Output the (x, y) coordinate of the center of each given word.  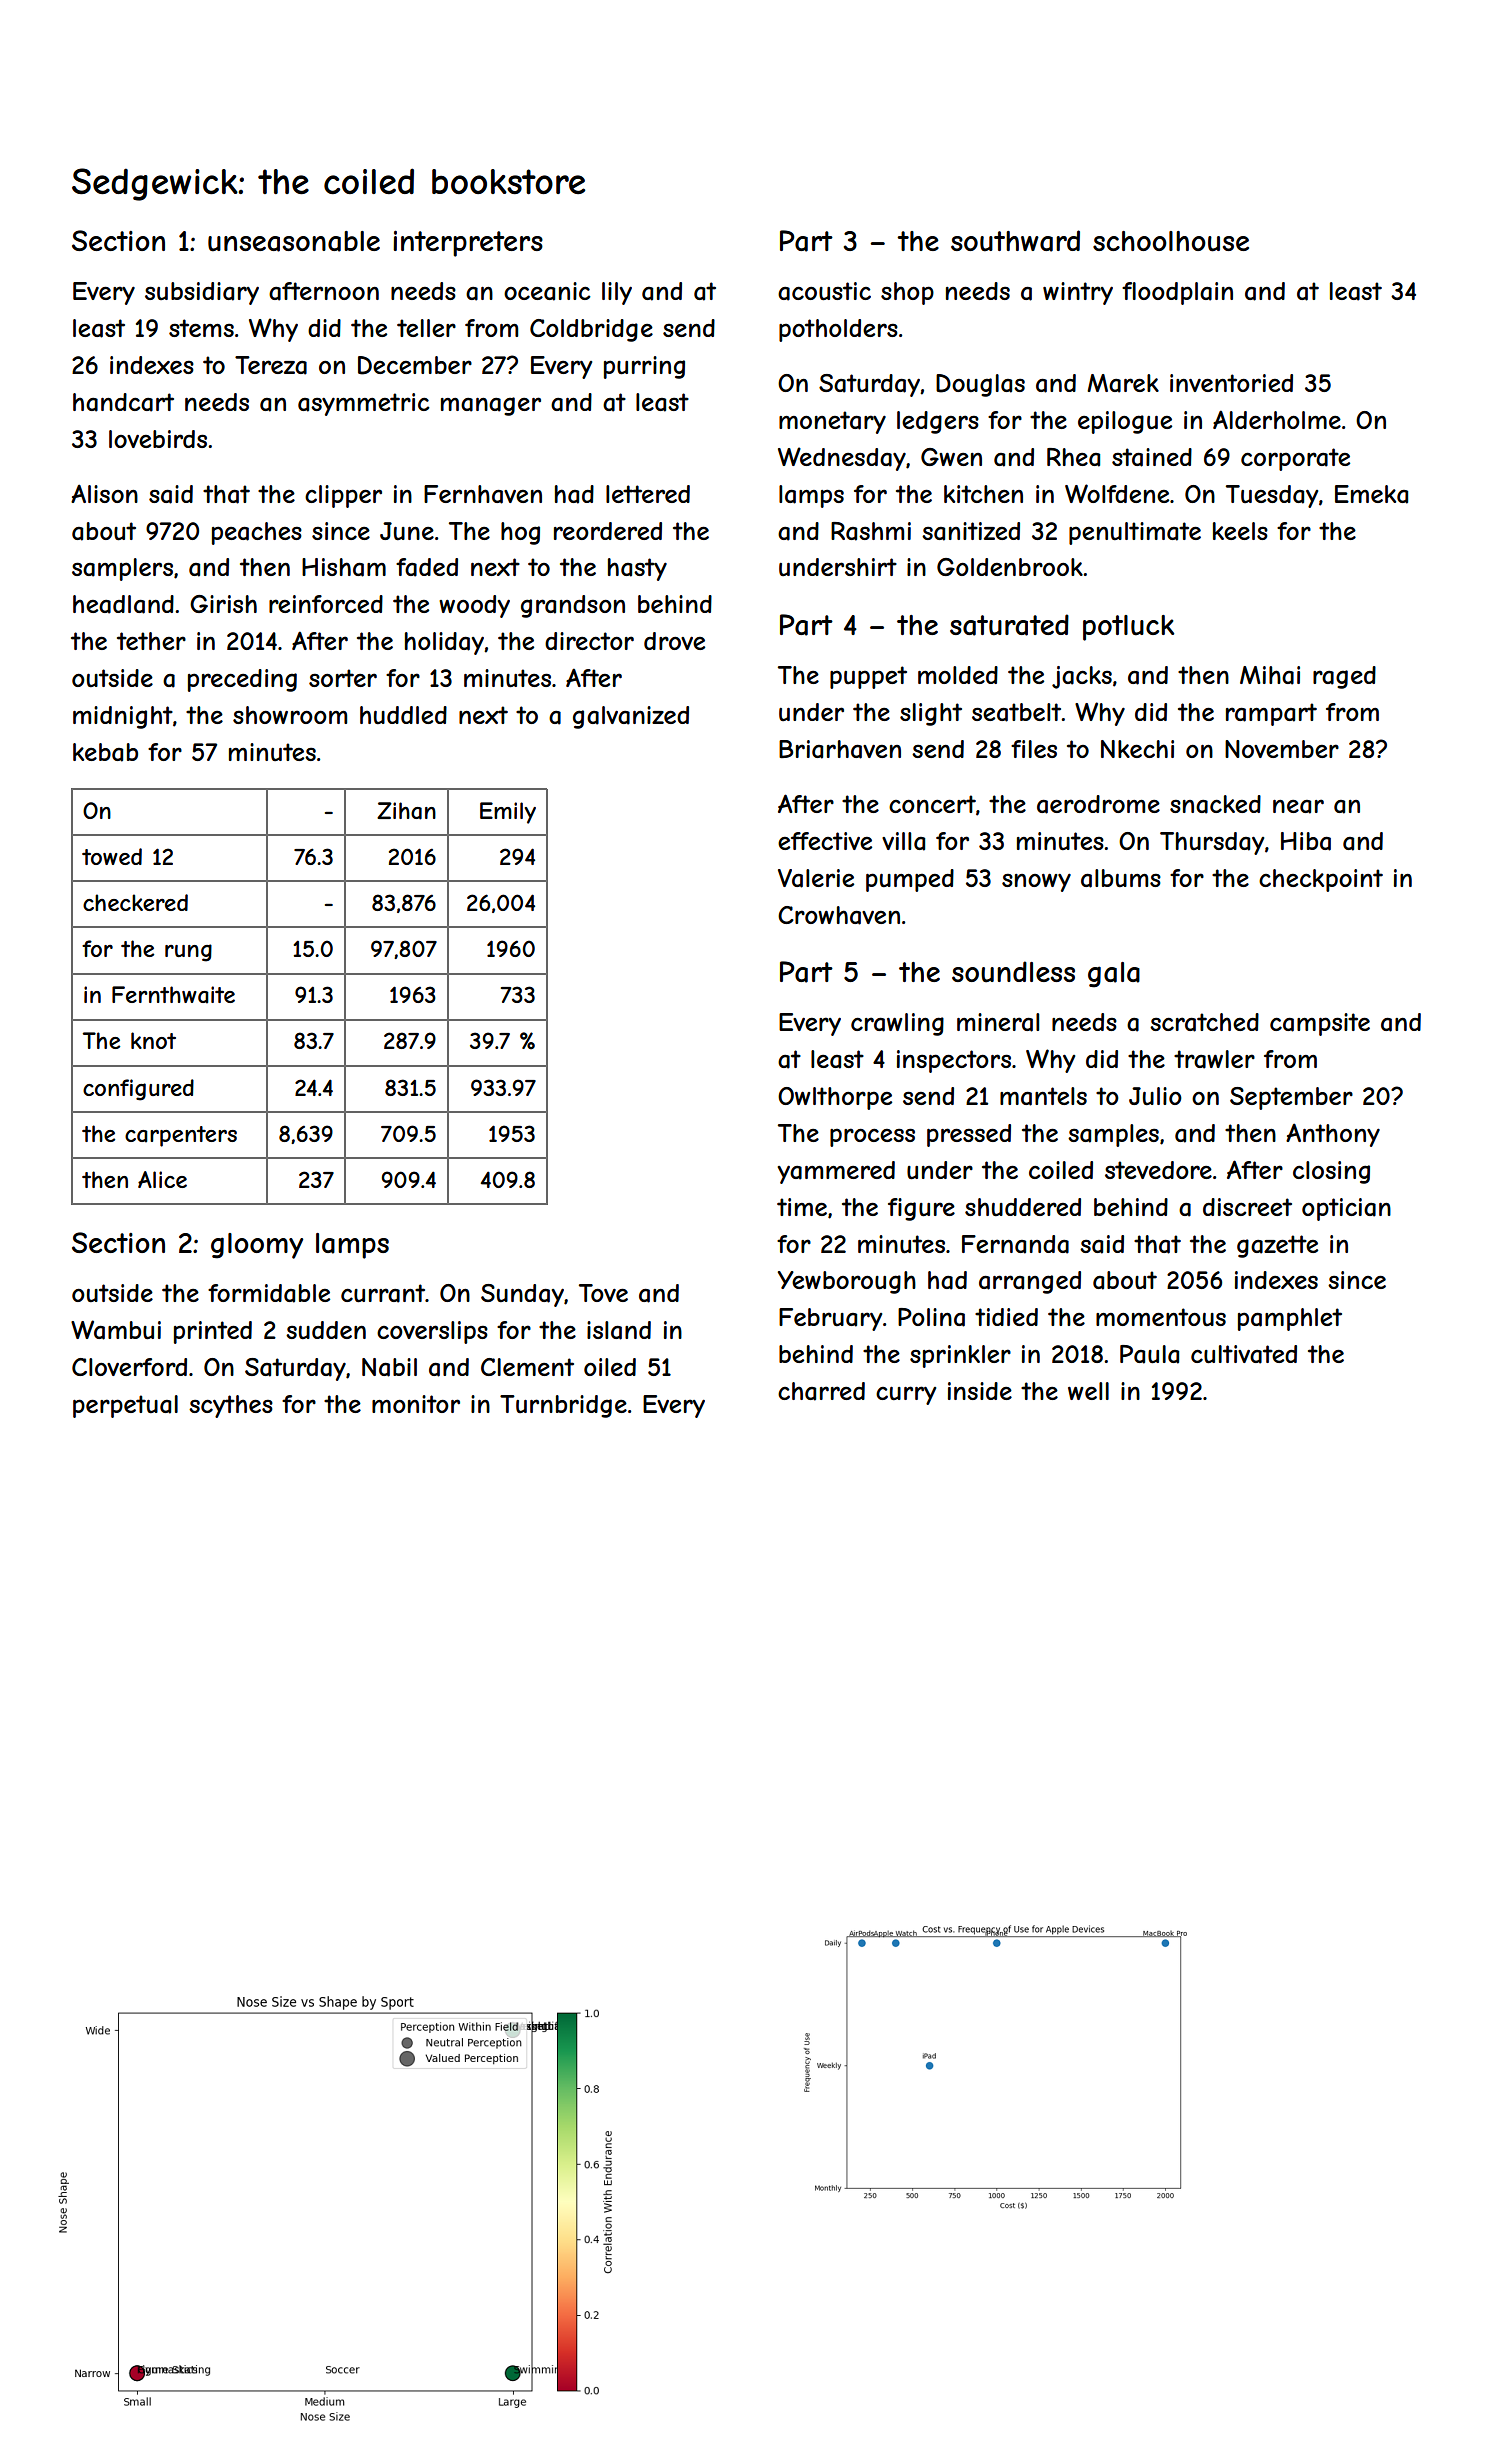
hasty (637, 569)
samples (1113, 1135)
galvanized (631, 717)
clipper (343, 496)
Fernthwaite (173, 995)
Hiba (1306, 841)
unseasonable (294, 241)
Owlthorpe (835, 1098)
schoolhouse (1171, 241)
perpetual (125, 1406)
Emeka (1371, 494)
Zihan (406, 811)
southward (1015, 241)
